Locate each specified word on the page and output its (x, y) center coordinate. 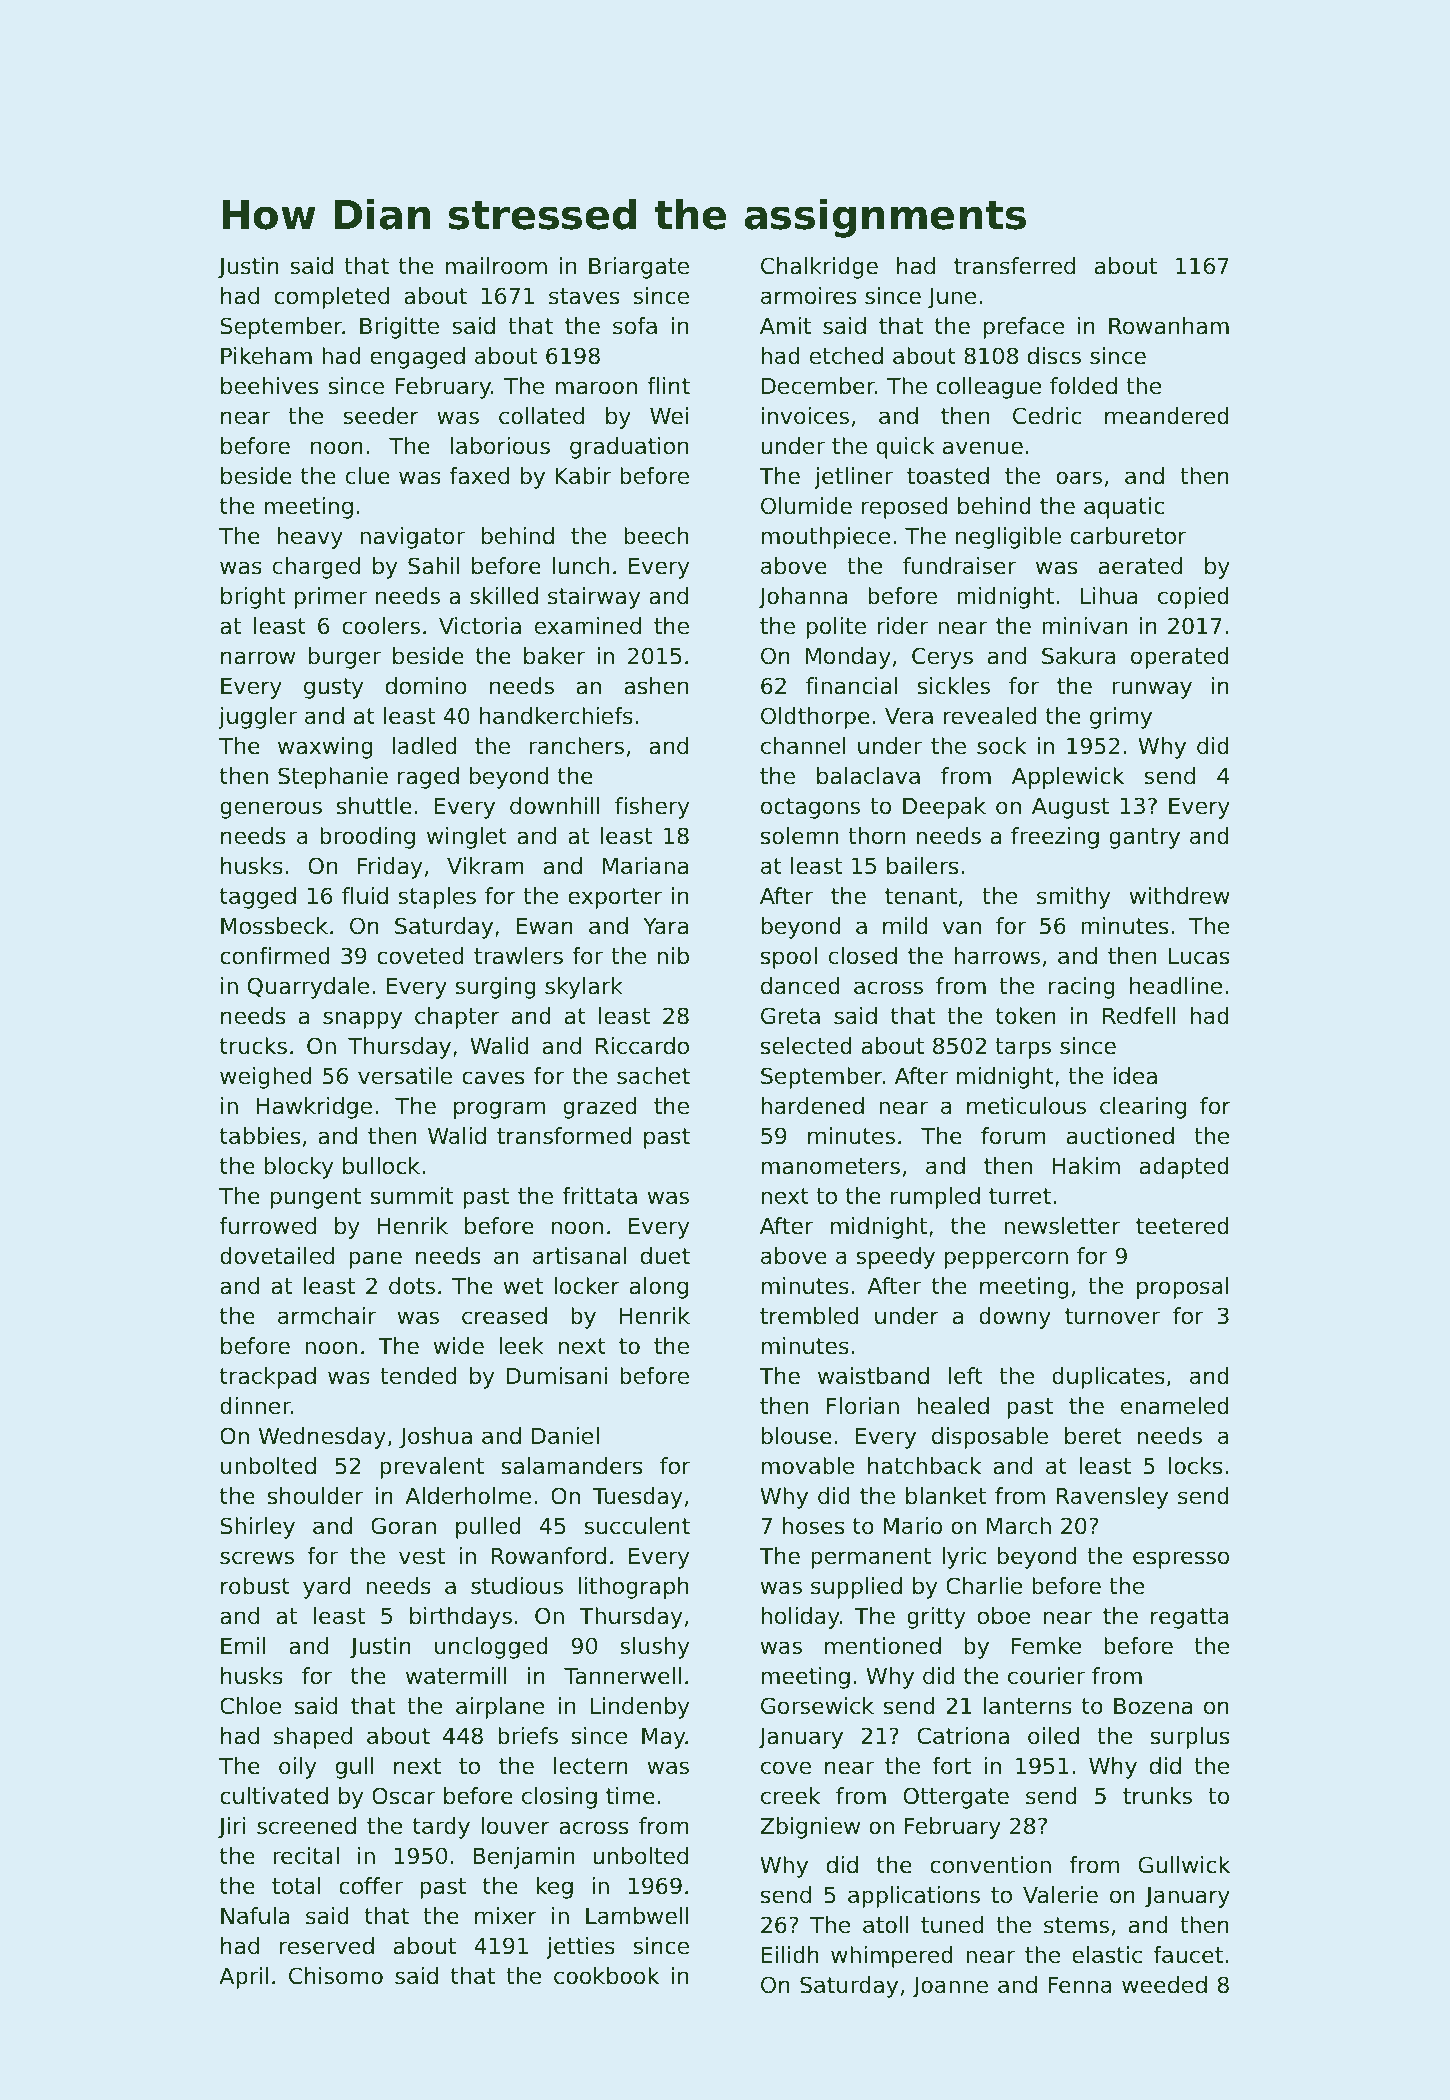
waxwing (325, 748)
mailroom (496, 266)
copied (1193, 598)
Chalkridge (819, 268)
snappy (362, 1020)
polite (836, 628)
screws (257, 1558)
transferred (1014, 266)
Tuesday (637, 1498)
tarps (1023, 1048)
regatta (1190, 1618)
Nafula (255, 1916)
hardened (813, 1106)
